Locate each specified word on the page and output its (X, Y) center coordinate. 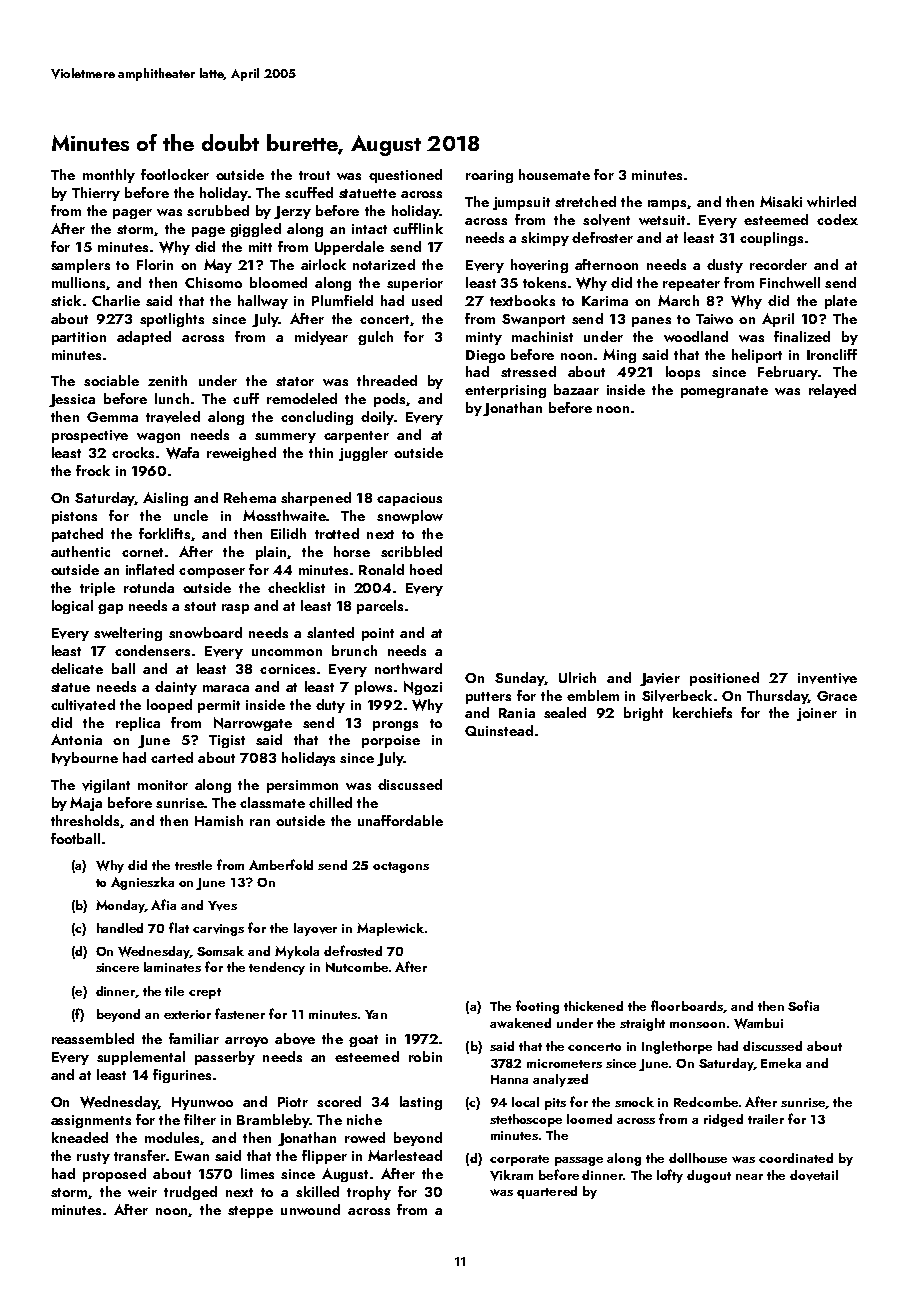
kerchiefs (702, 712)
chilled (330, 802)
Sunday (519, 679)
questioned (405, 176)
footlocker (175, 174)
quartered (547, 1192)
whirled (831, 201)
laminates (172, 967)
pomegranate (724, 392)
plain (271, 553)
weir (142, 1192)
